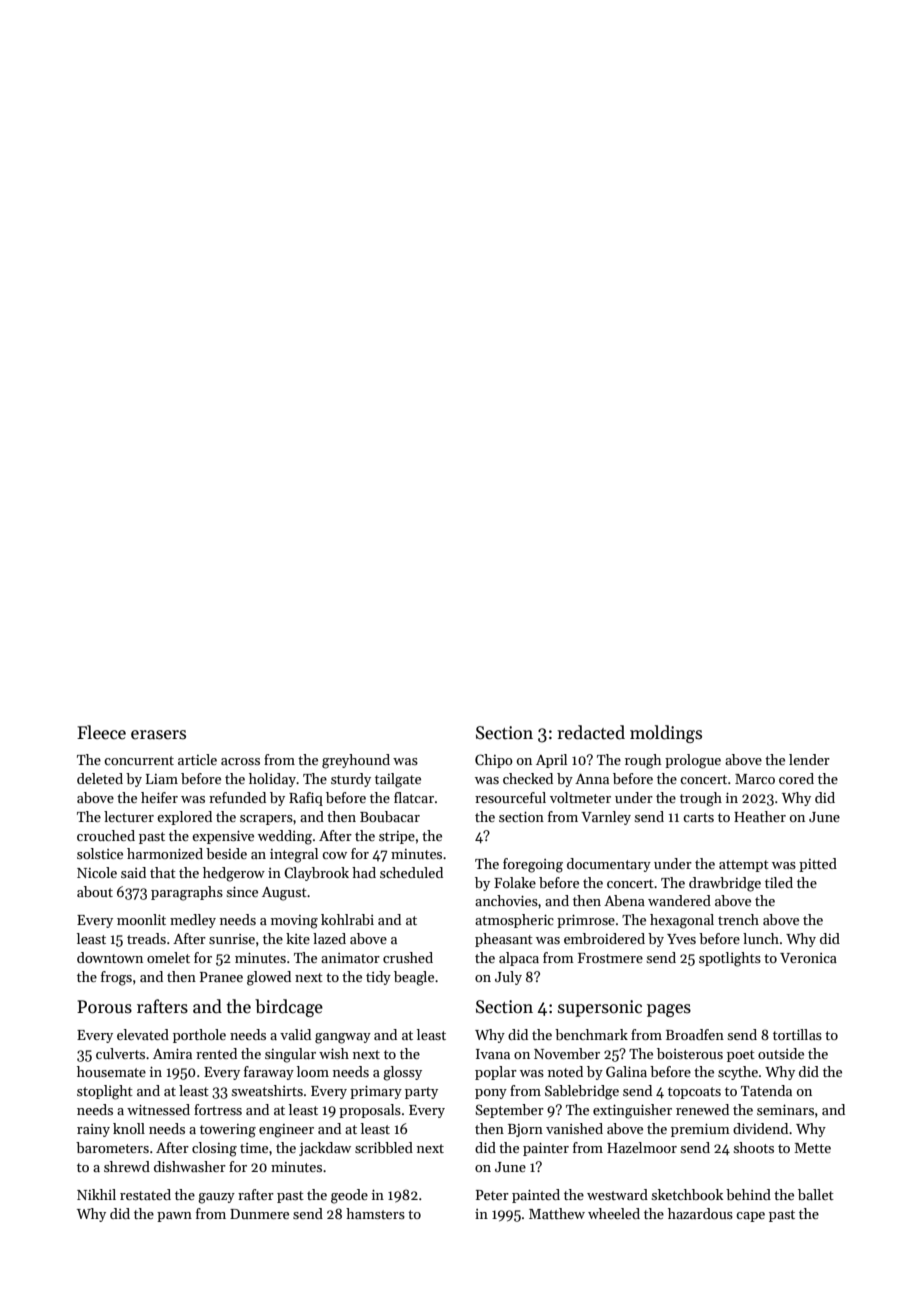 This screenshot has width=924, height=1308. I want to click on hamsters, so click(375, 1213).
